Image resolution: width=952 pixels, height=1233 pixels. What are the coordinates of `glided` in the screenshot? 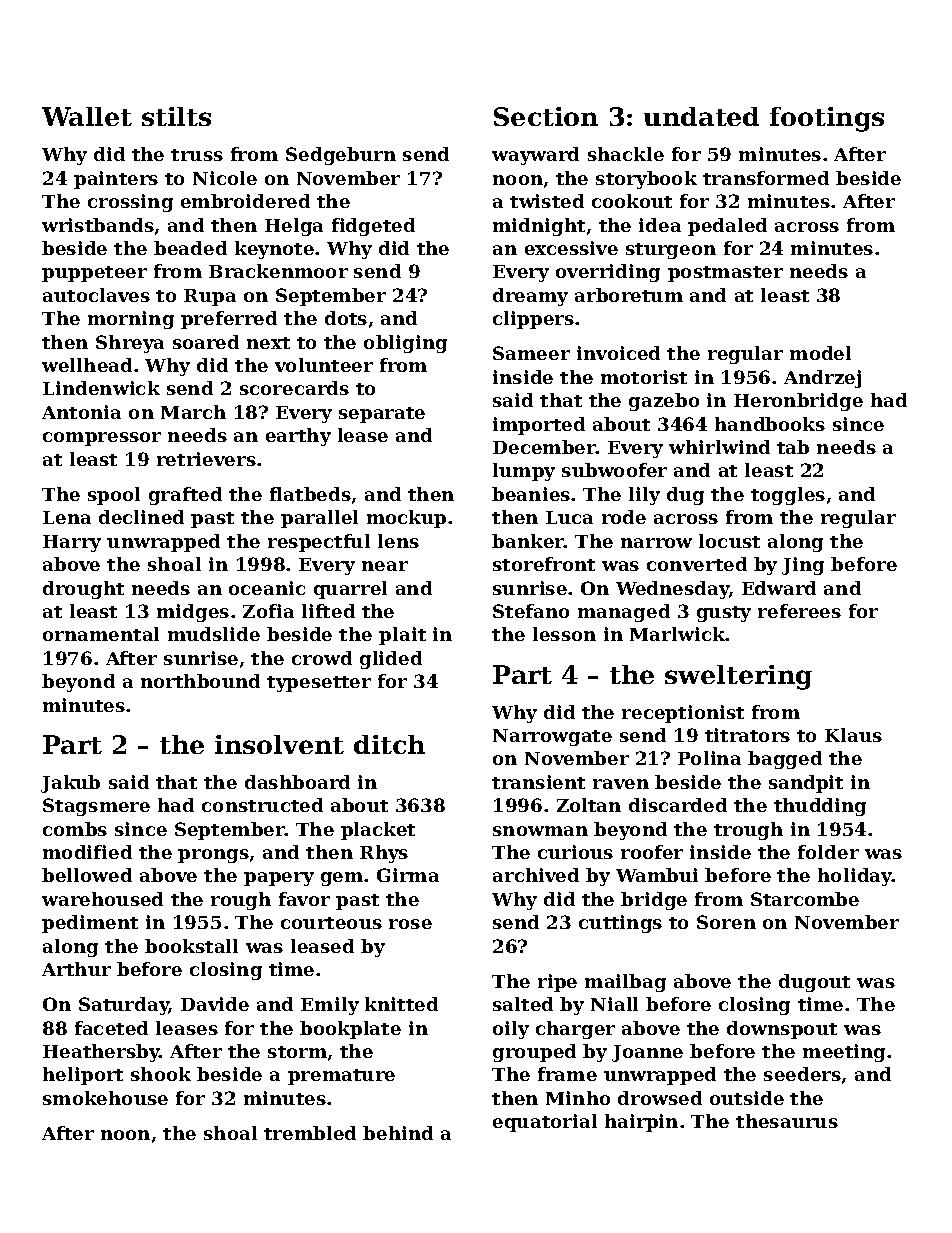 It's located at (391, 660).
